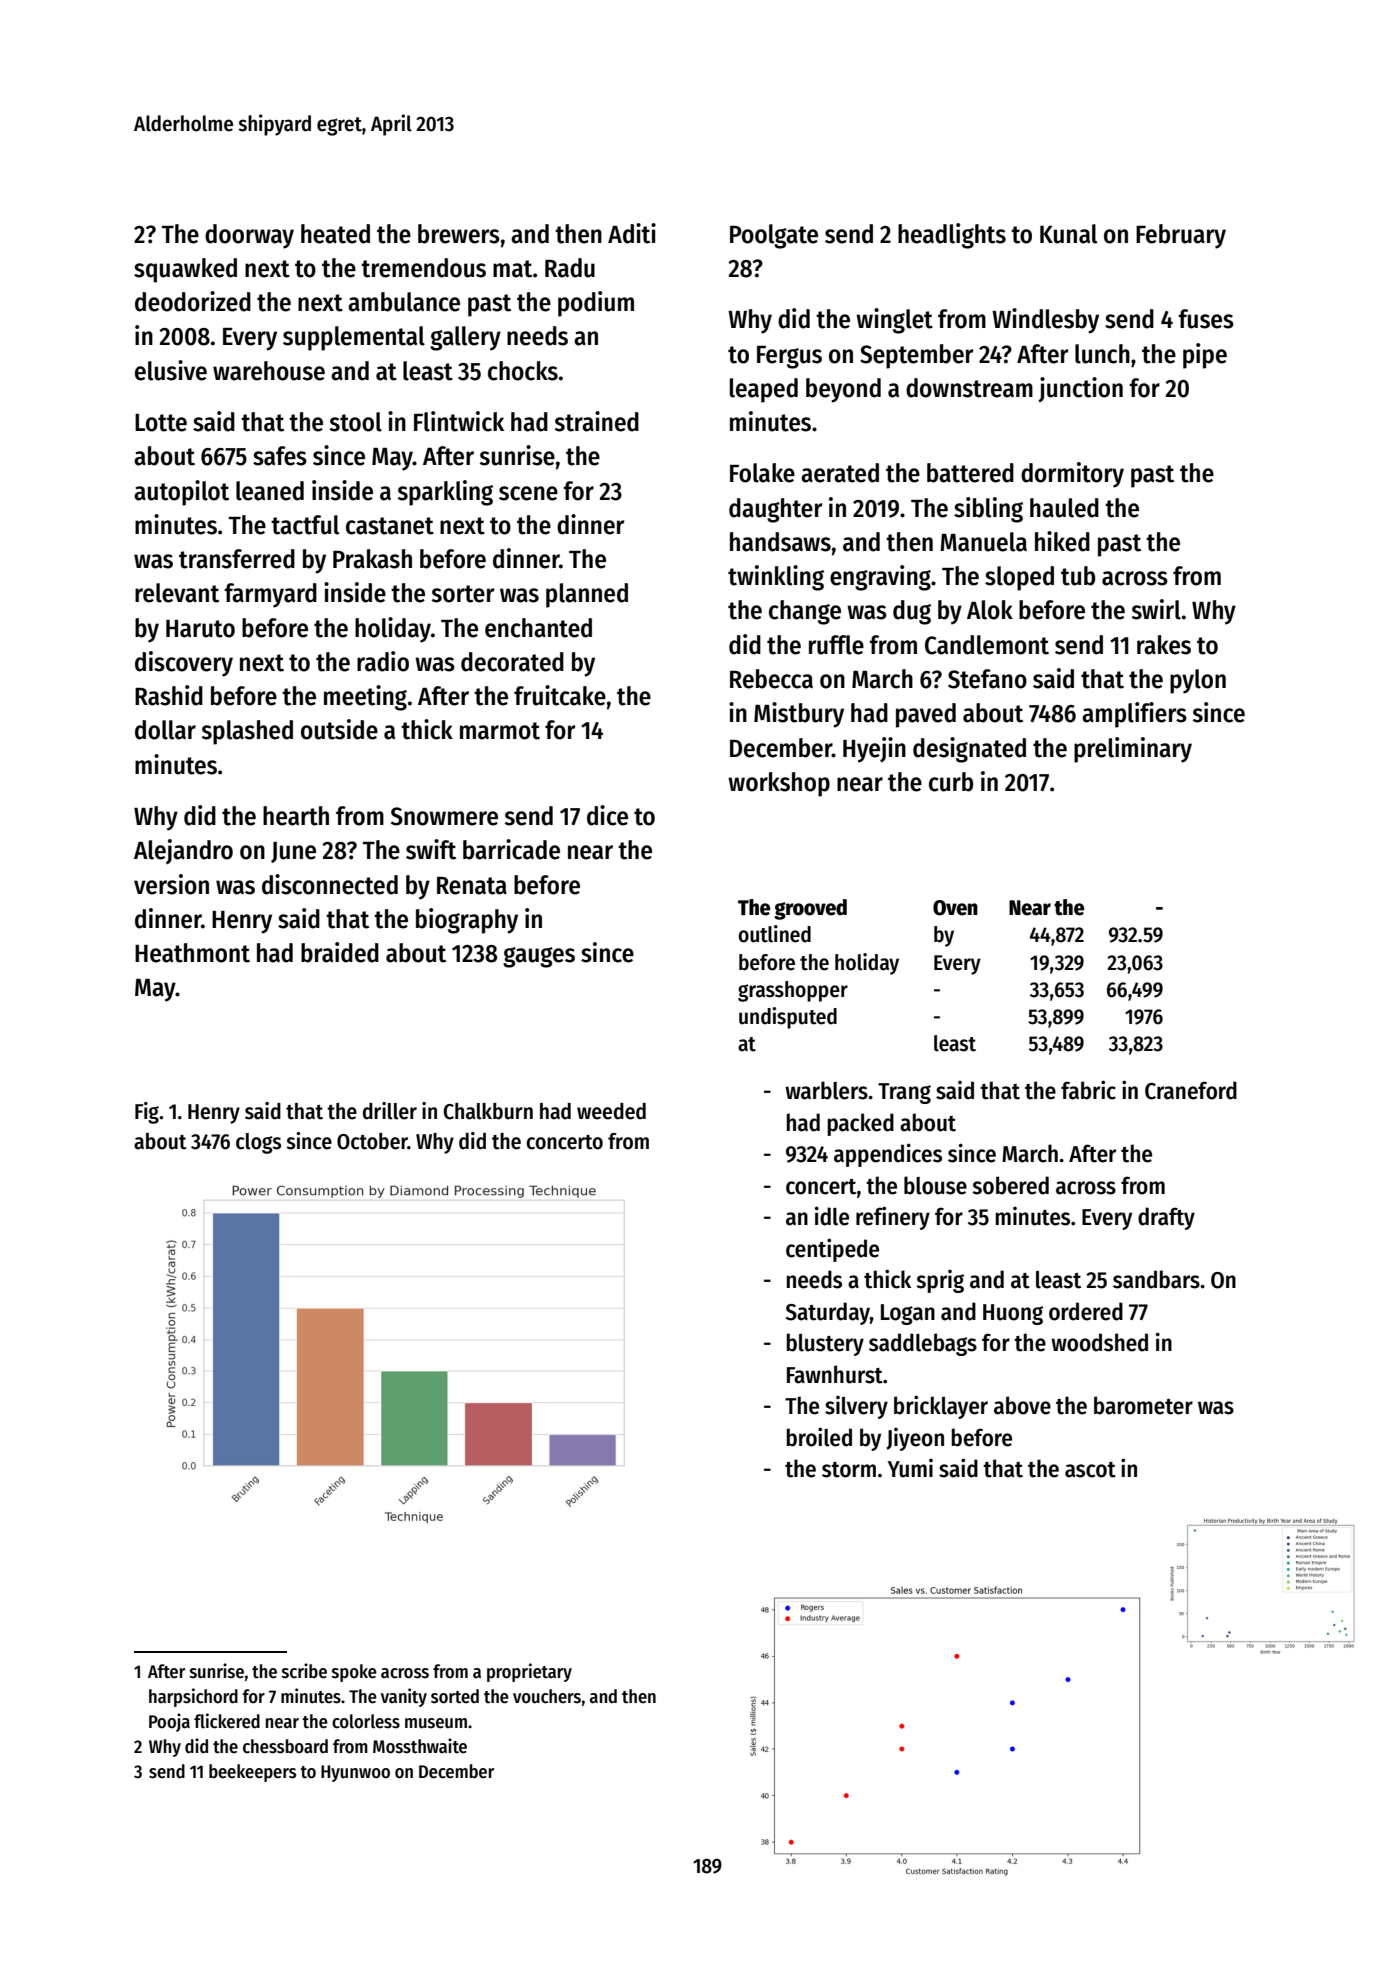 The width and height of the screenshot is (1386, 1969). I want to click on doorway, so click(249, 236).
